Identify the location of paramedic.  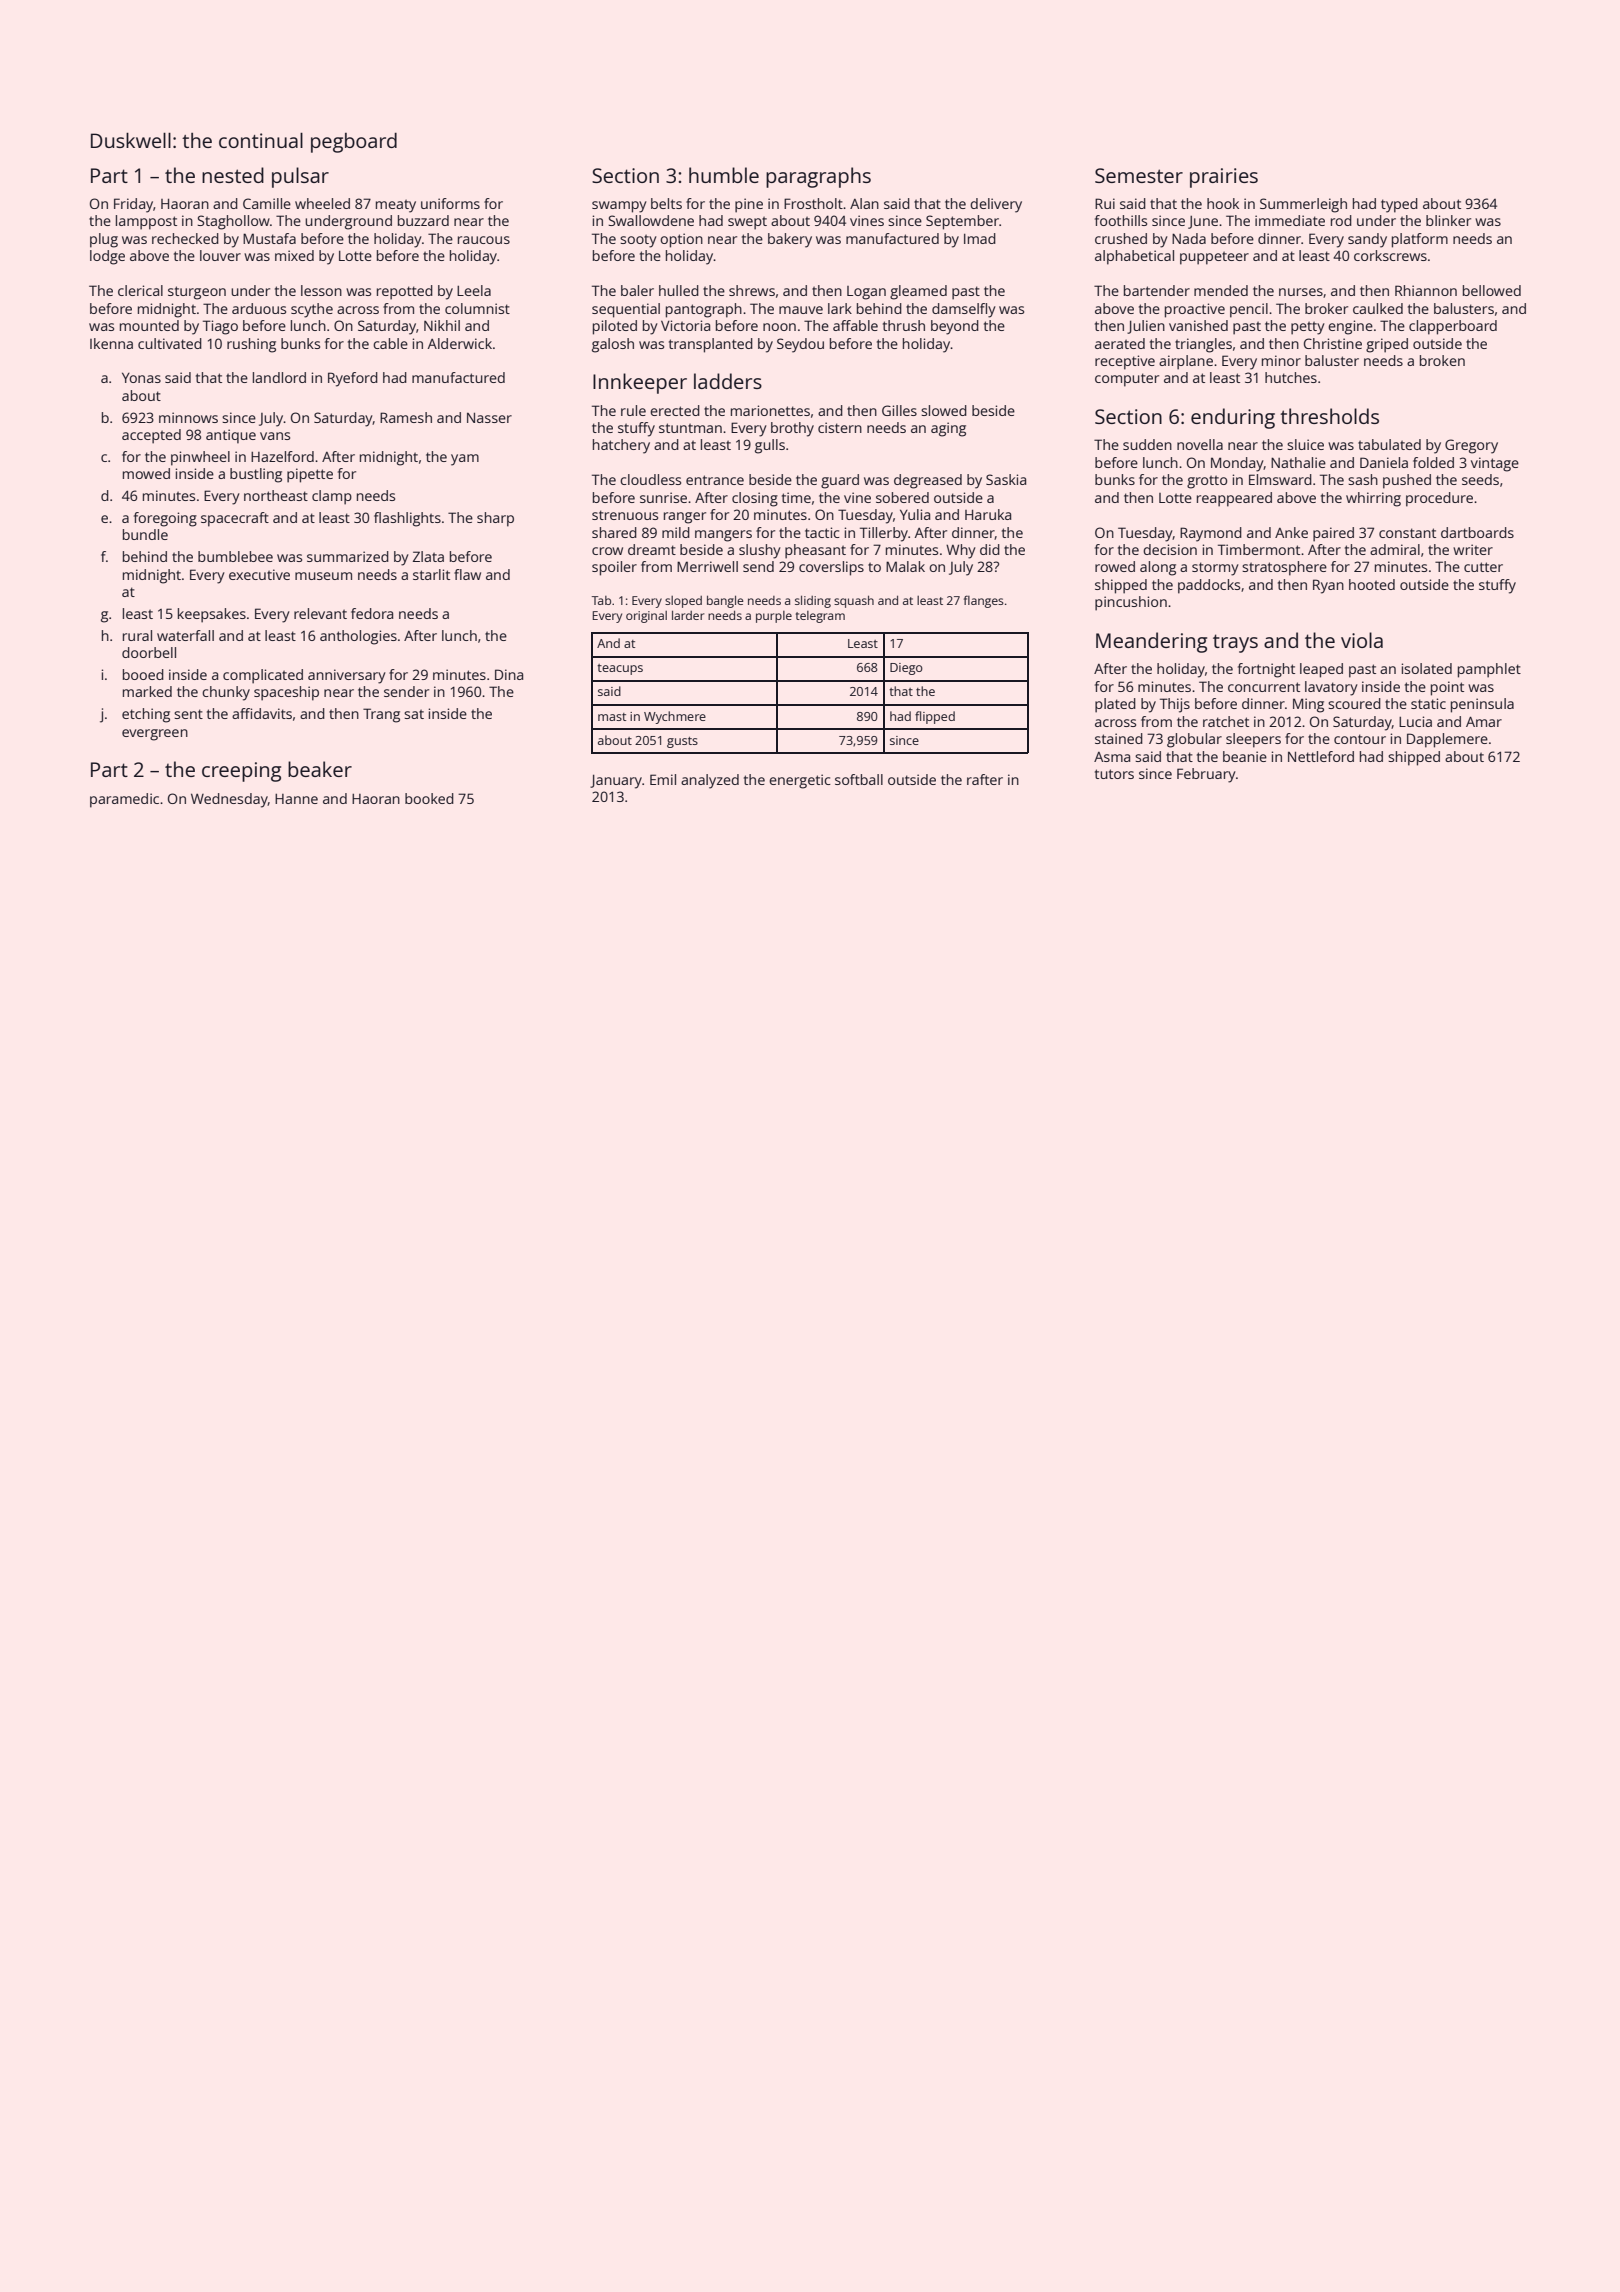
(124, 800).
